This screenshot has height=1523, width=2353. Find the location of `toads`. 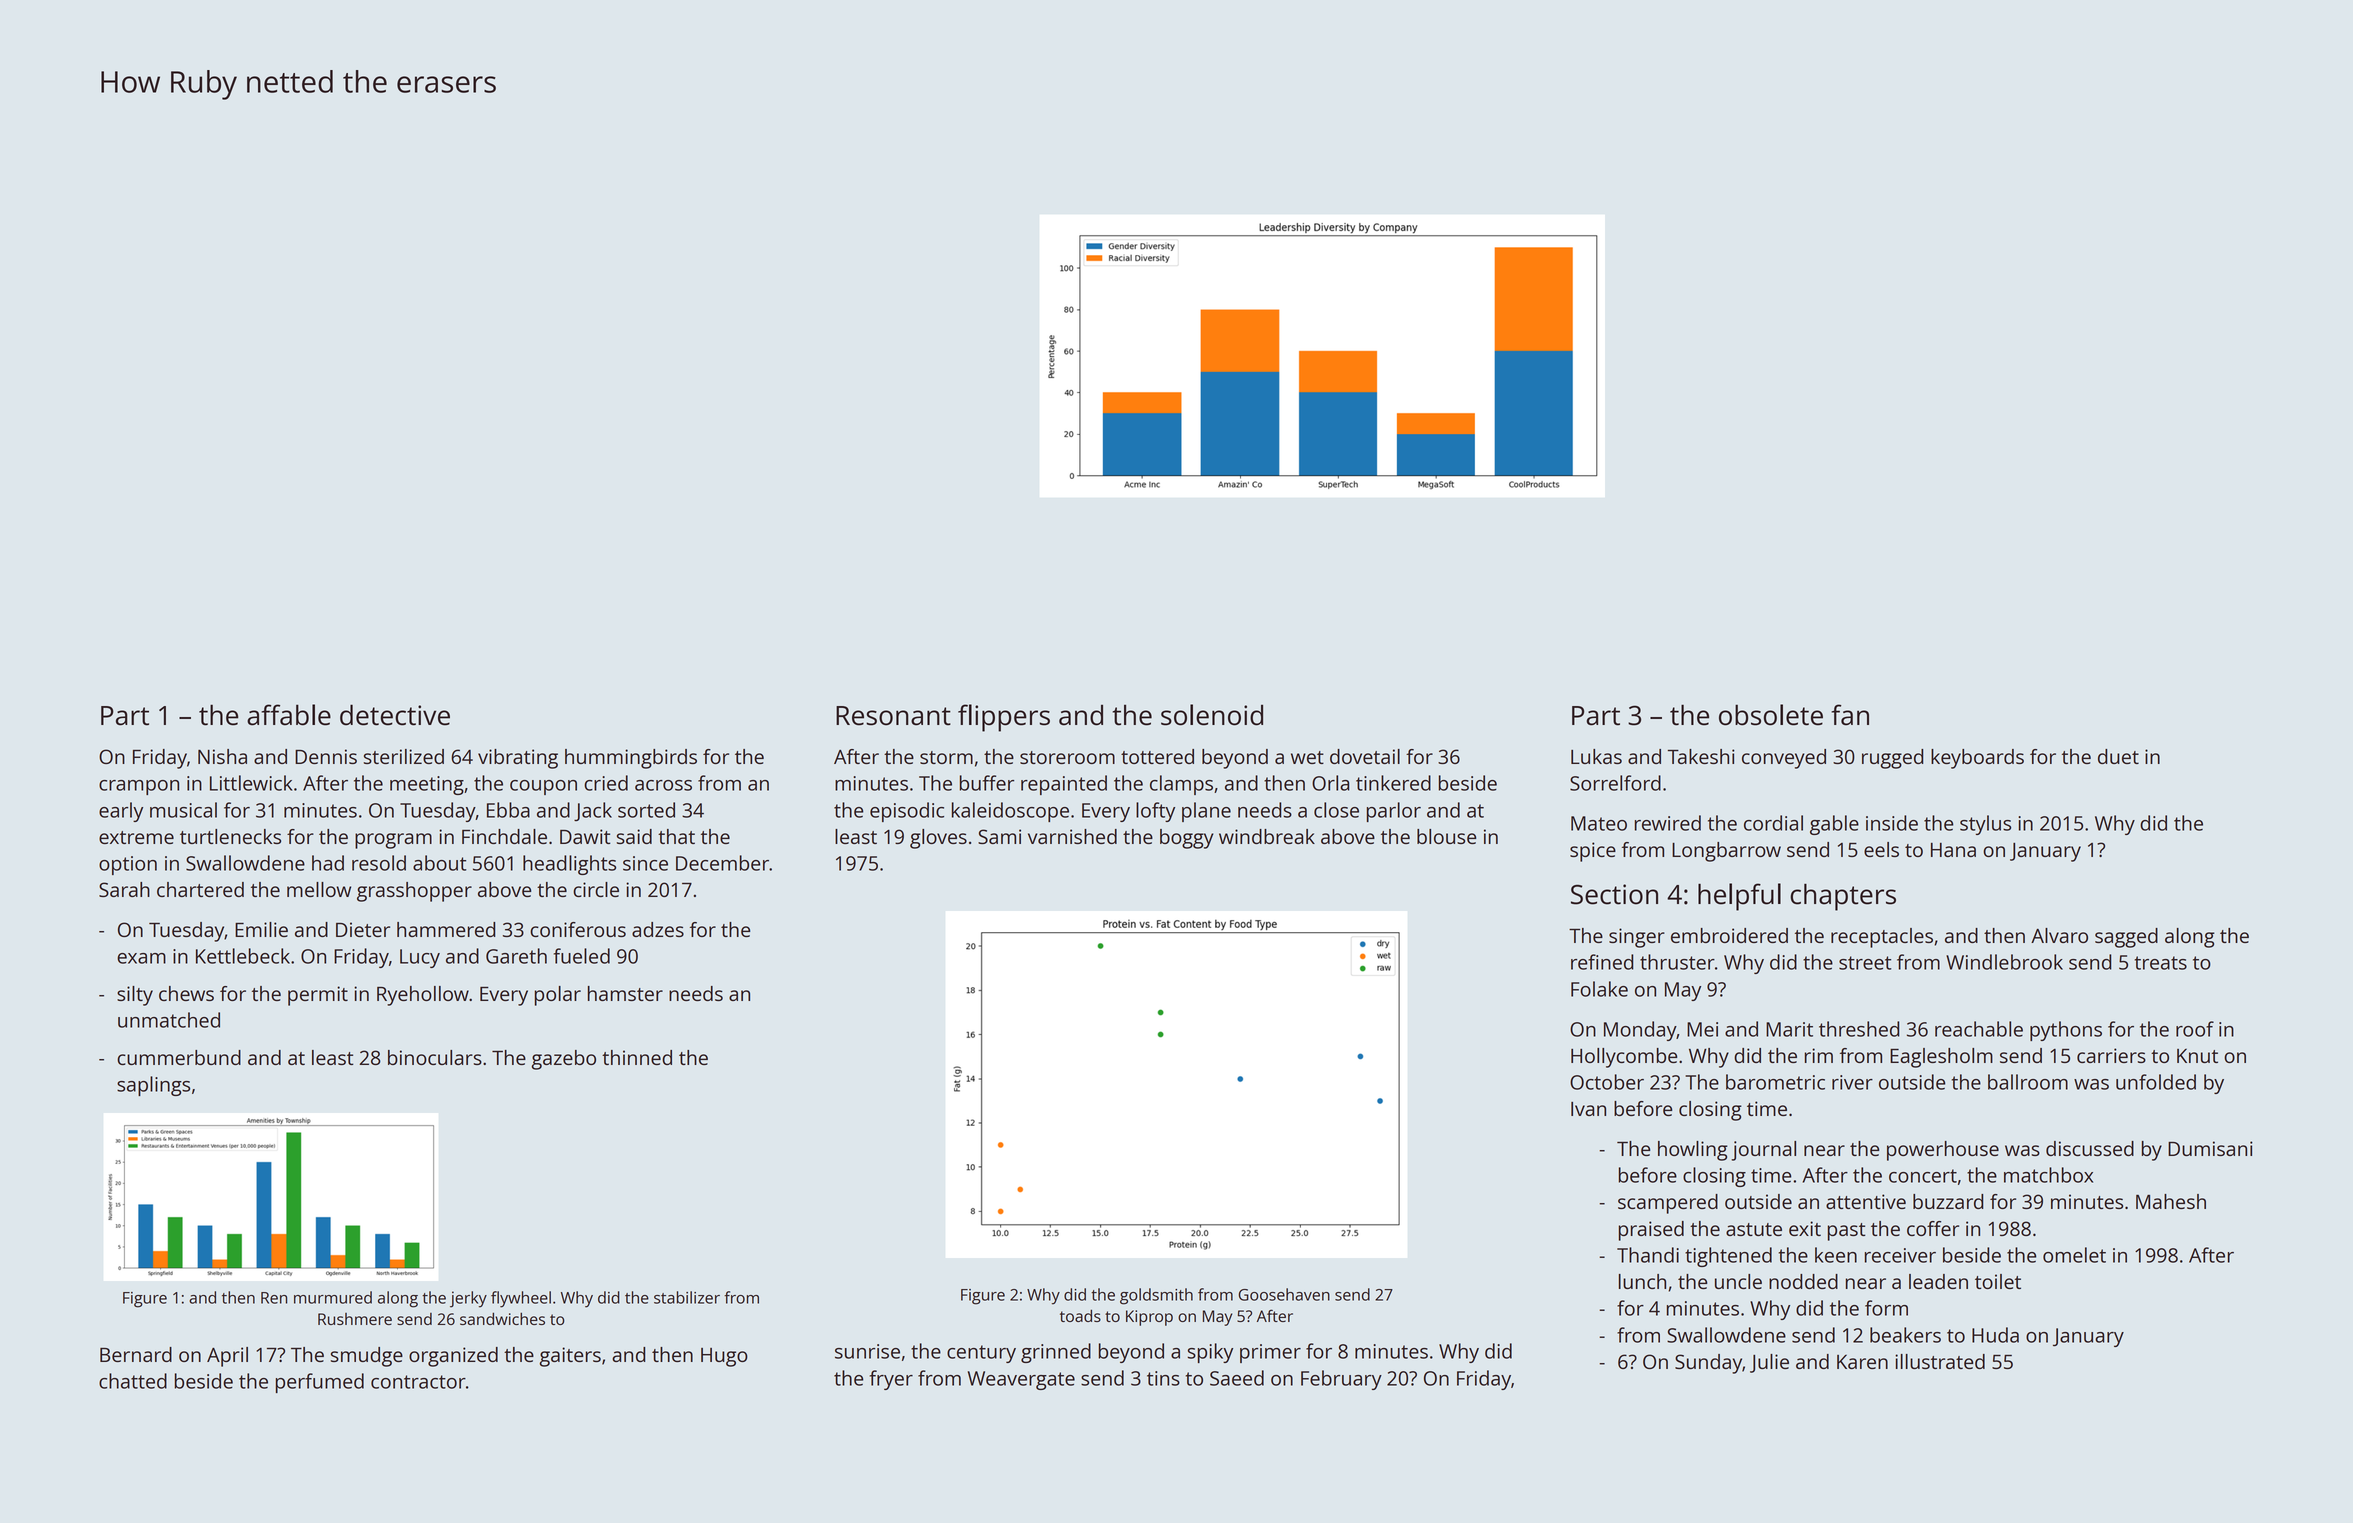

toads is located at coordinates (1080, 1315).
